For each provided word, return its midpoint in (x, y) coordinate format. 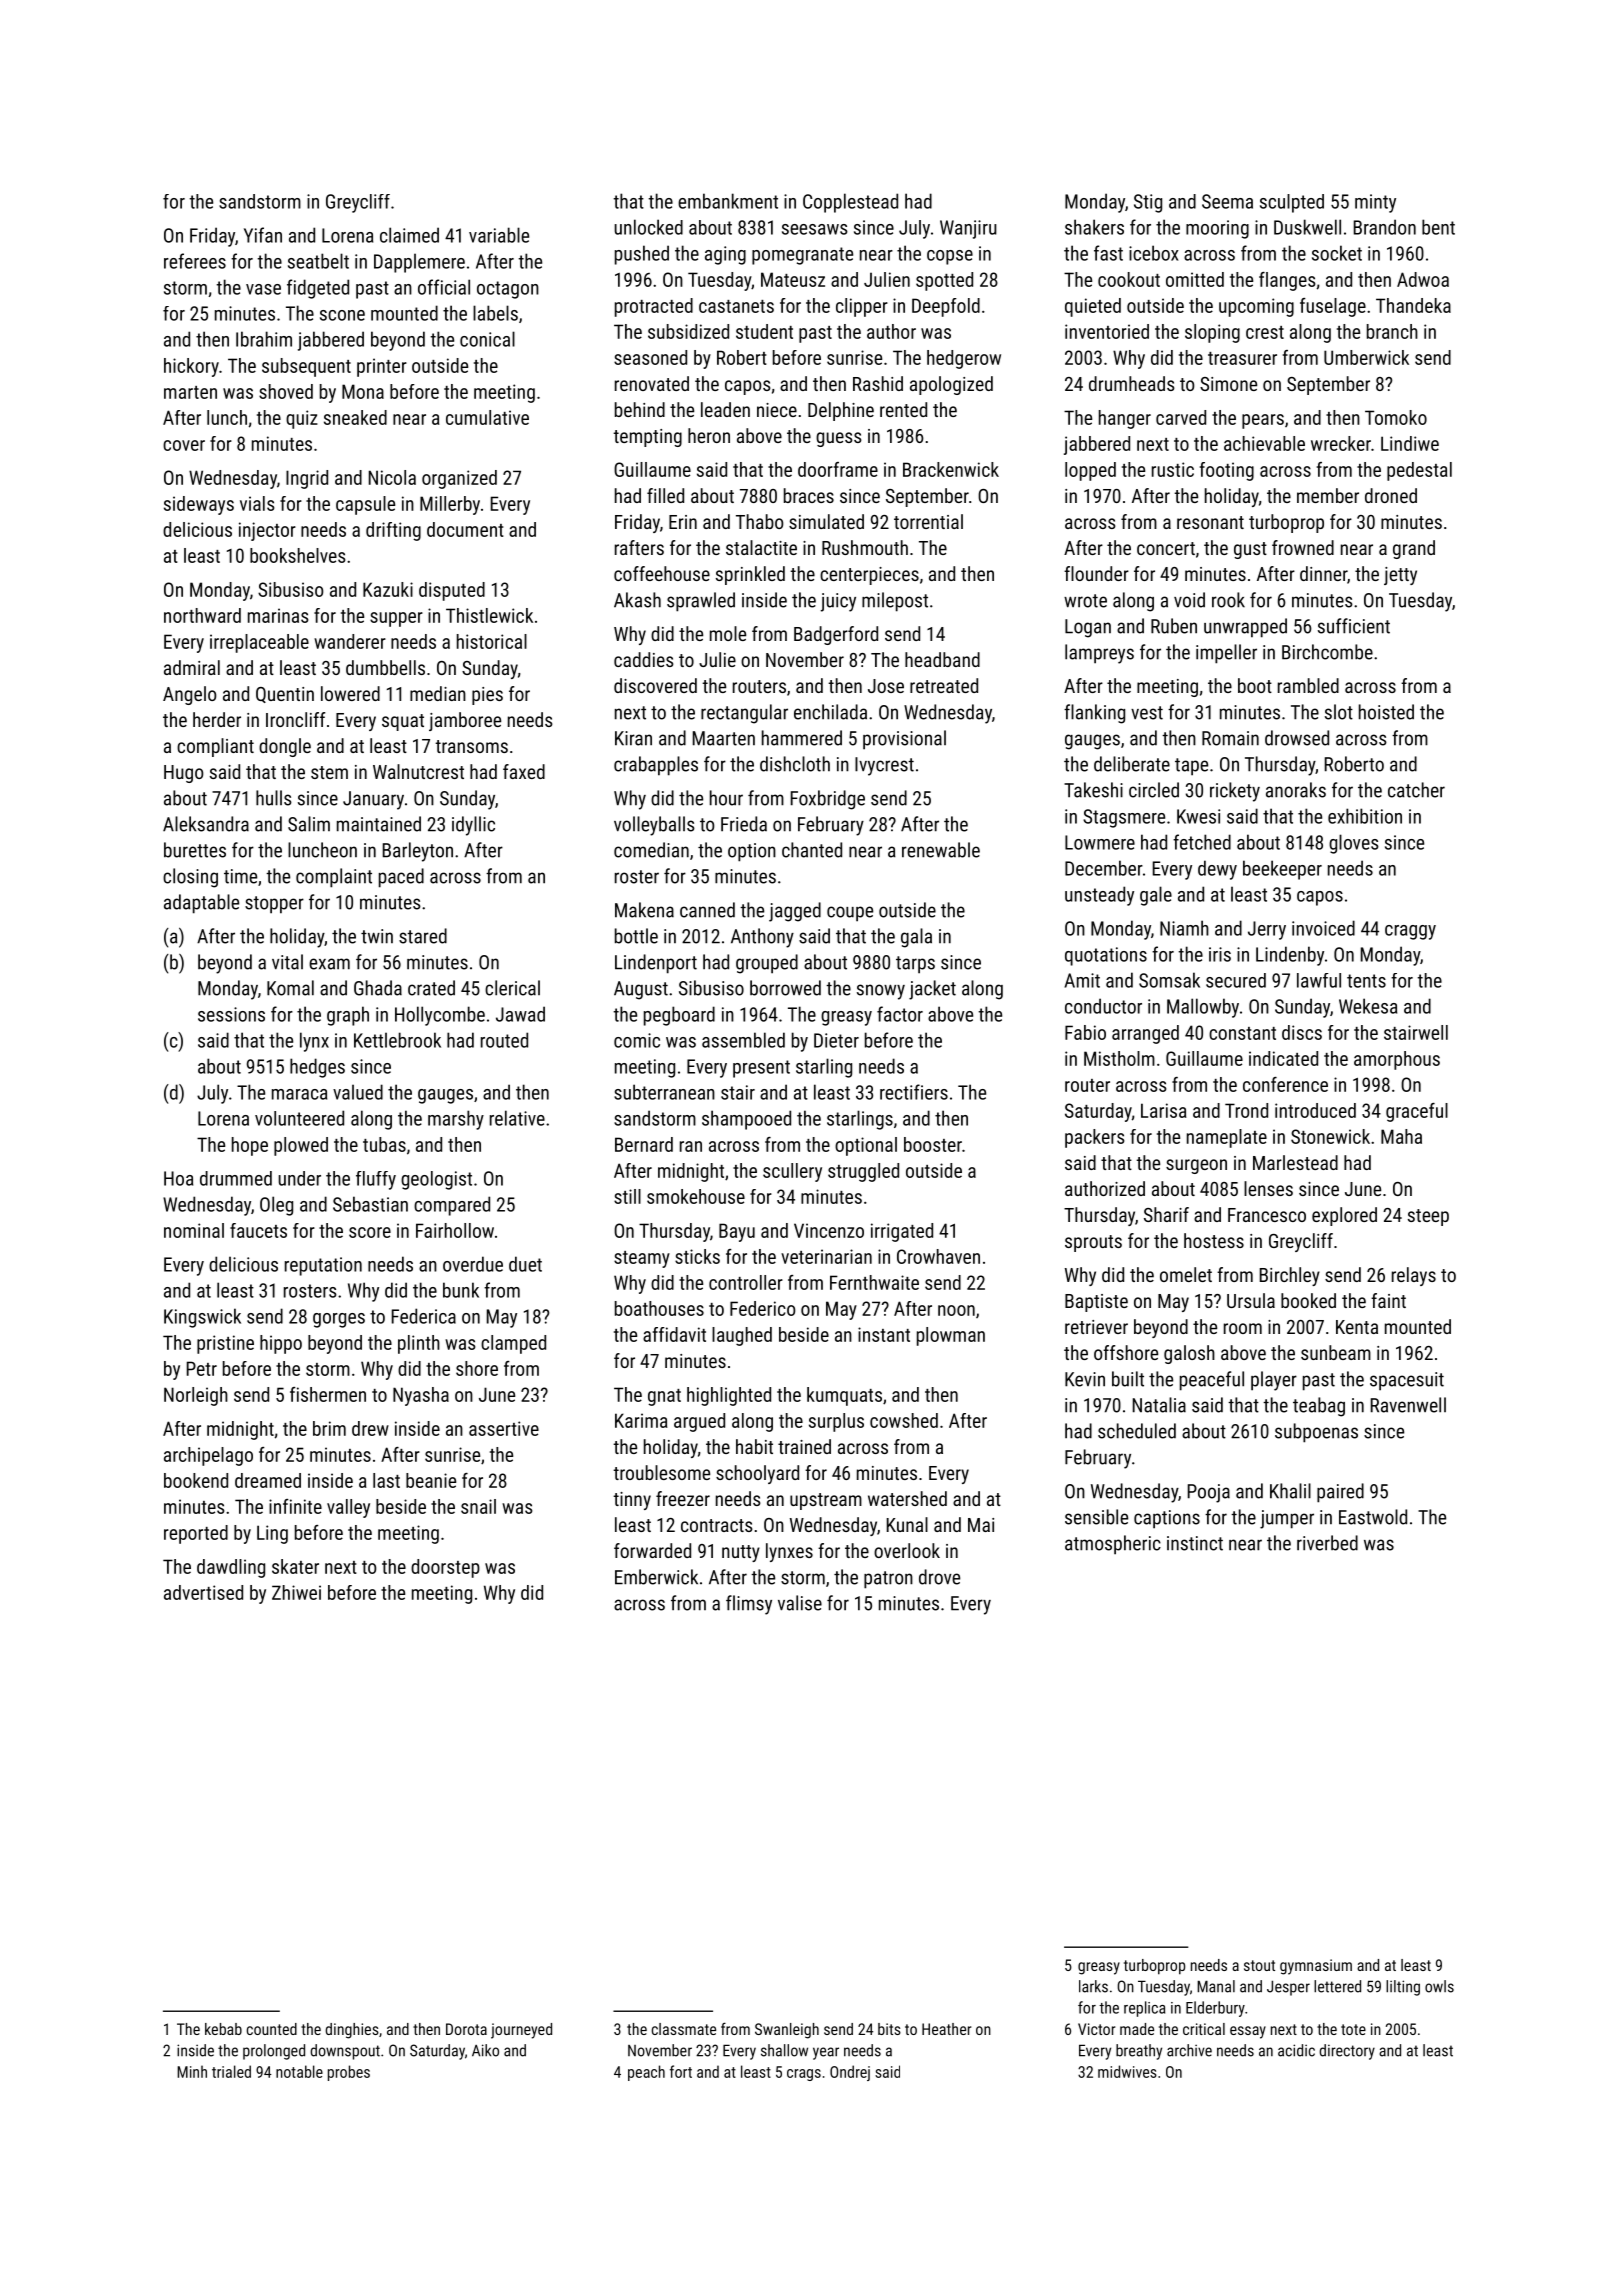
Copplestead (850, 203)
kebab (223, 2029)
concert (1166, 548)
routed (504, 1040)
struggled (863, 1172)
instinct (1195, 1543)
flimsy (749, 1605)
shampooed (746, 1120)
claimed (409, 235)
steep (1428, 1217)
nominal (194, 1230)
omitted (1195, 279)
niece (777, 410)
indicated (1283, 1058)
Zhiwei (296, 1592)
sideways (199, 505)
